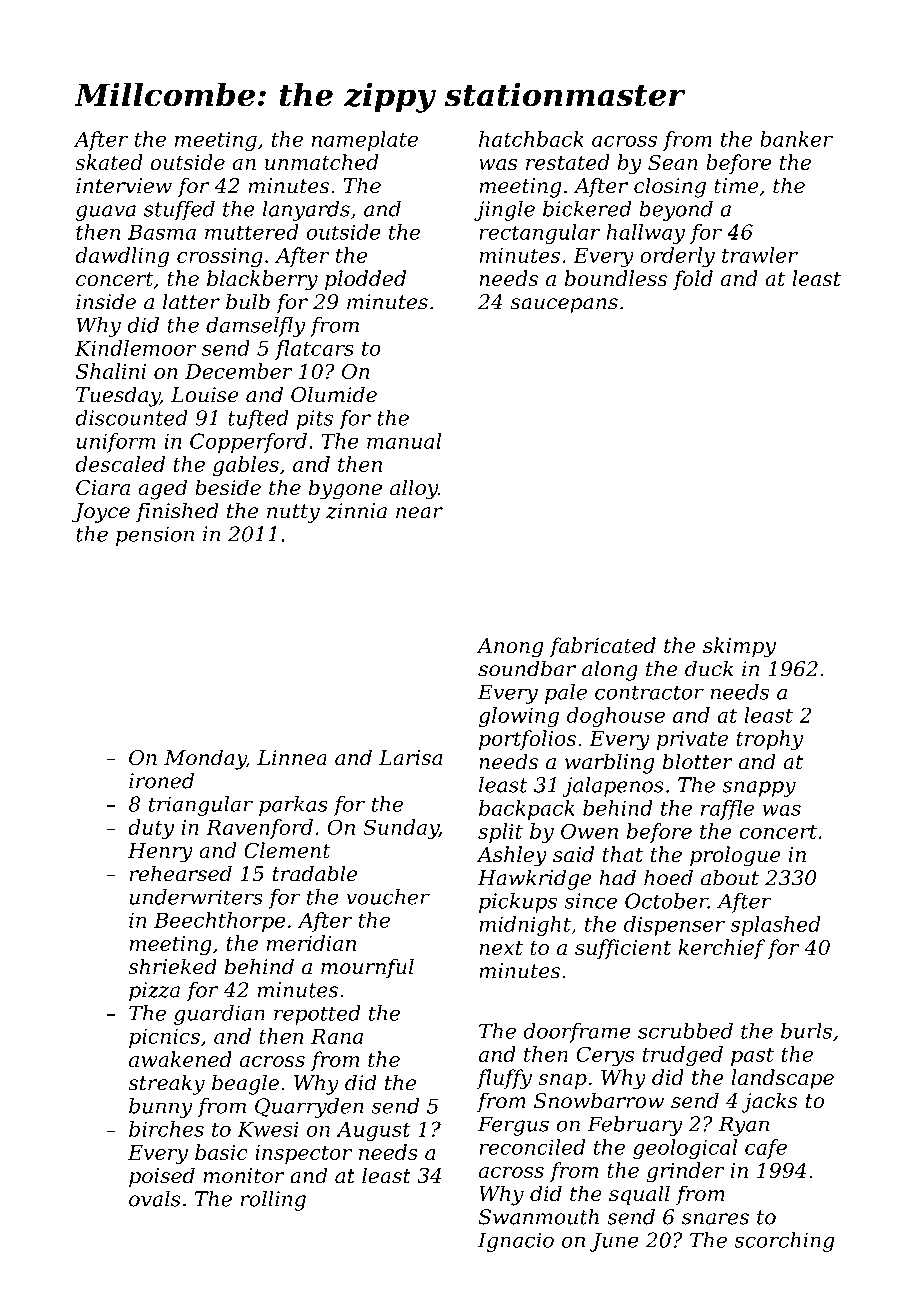  What do you see at coordinates (796, 139) in the screenshot?
I see `banker` at bounding box center [796, 139].
